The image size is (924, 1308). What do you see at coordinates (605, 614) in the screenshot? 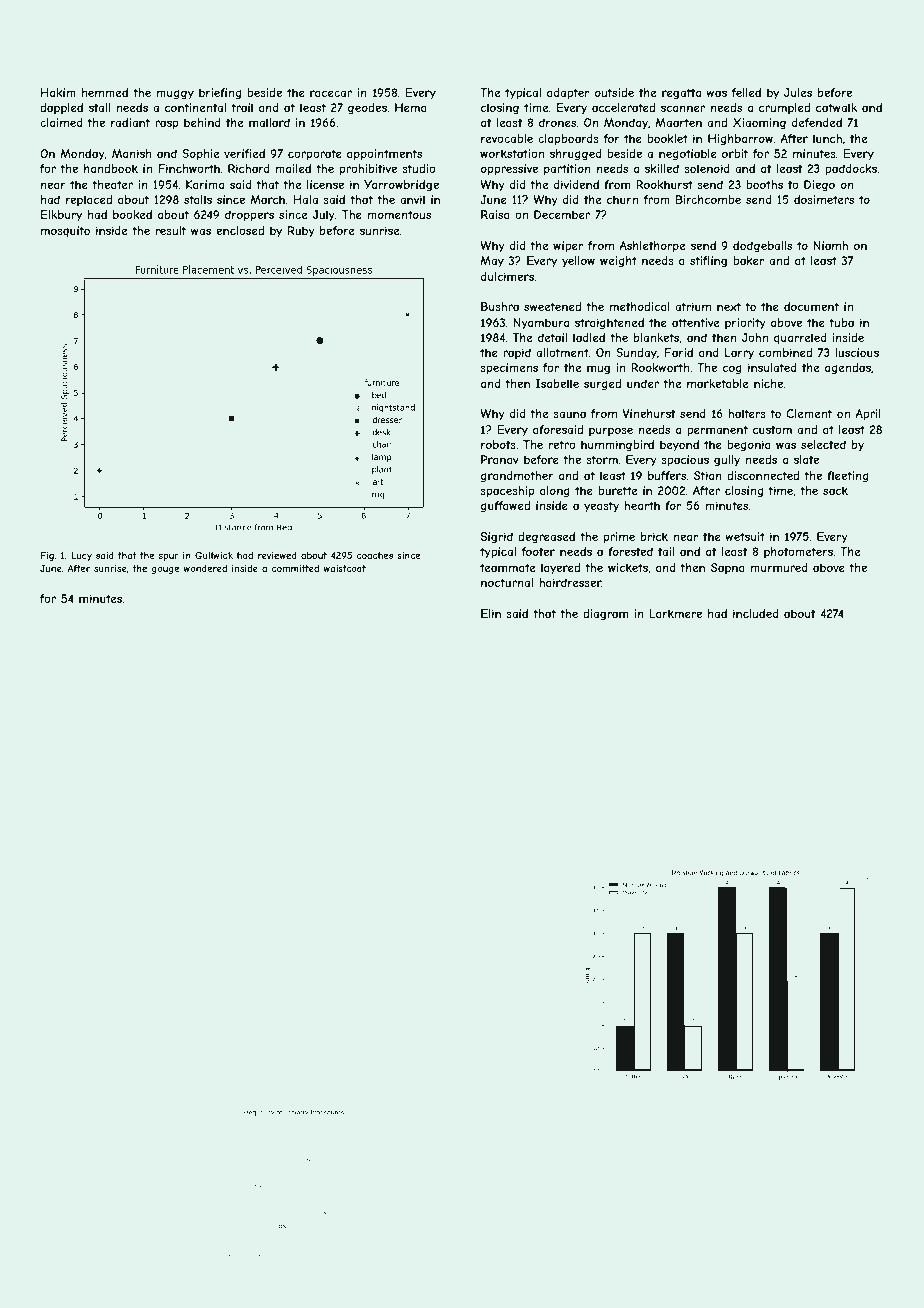
I see `diagram` at bounding box center [605, 614].
